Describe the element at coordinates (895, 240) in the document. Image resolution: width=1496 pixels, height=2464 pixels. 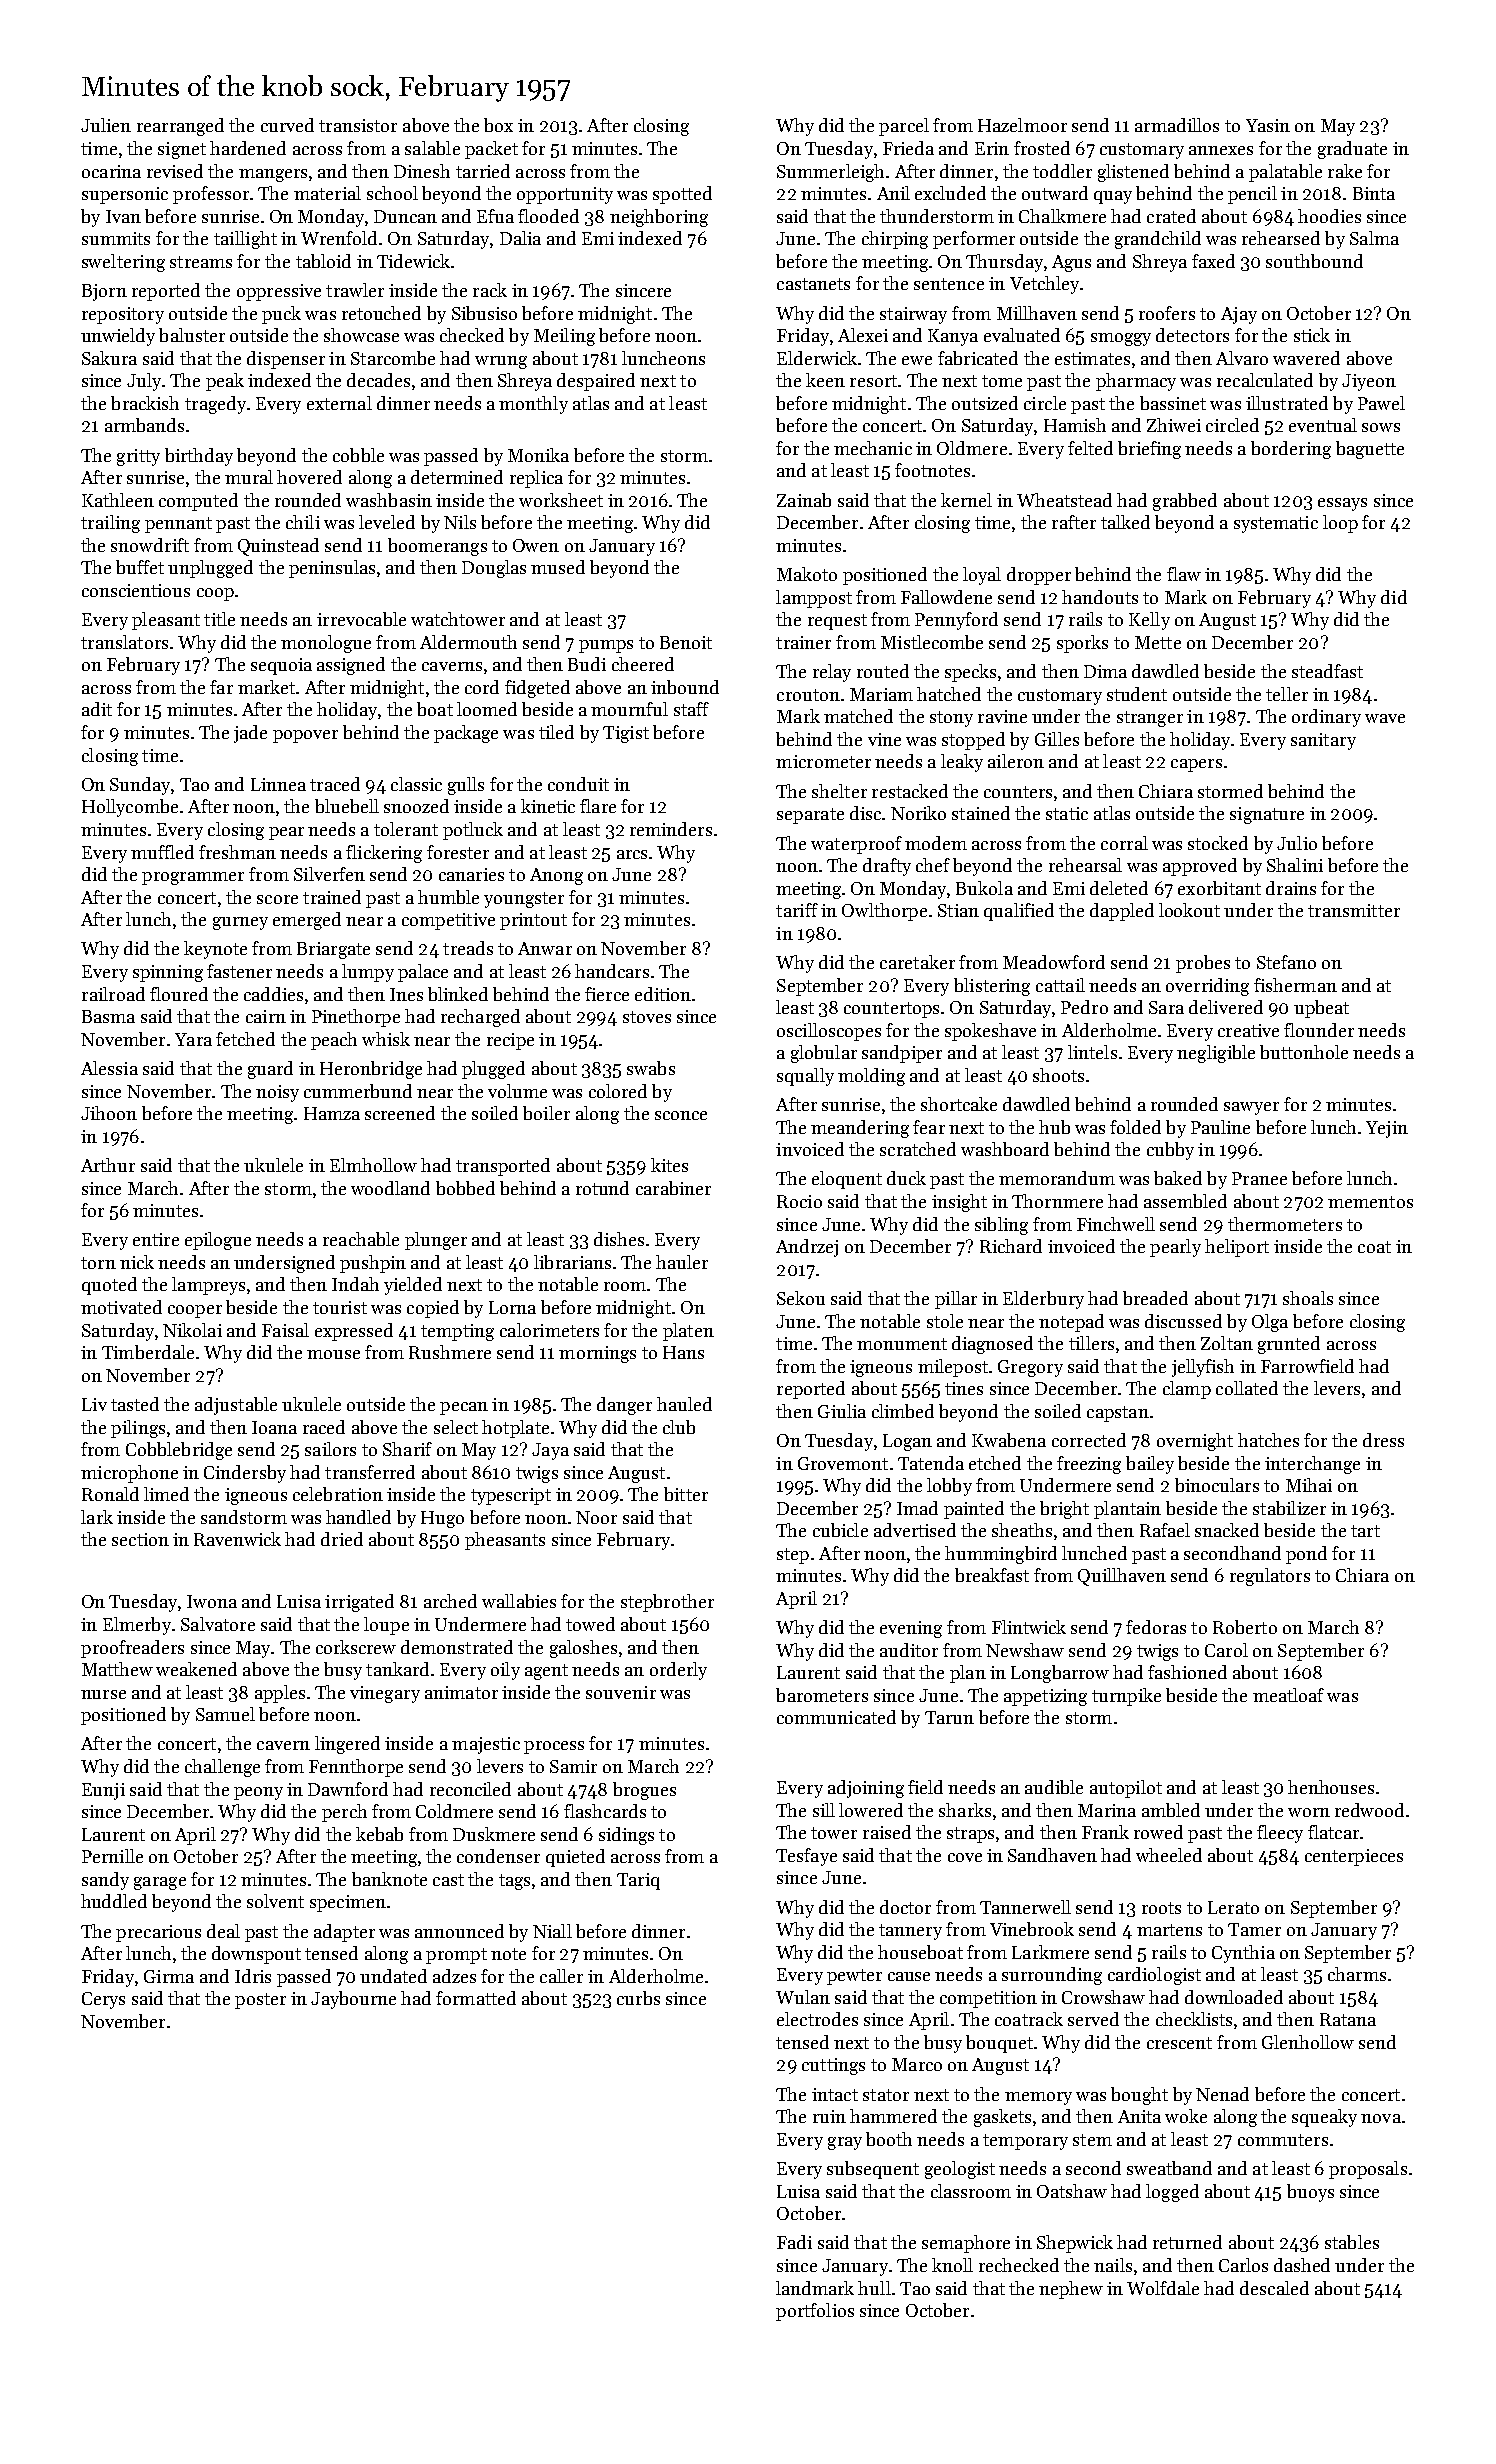
I see `chirping` at that location.
